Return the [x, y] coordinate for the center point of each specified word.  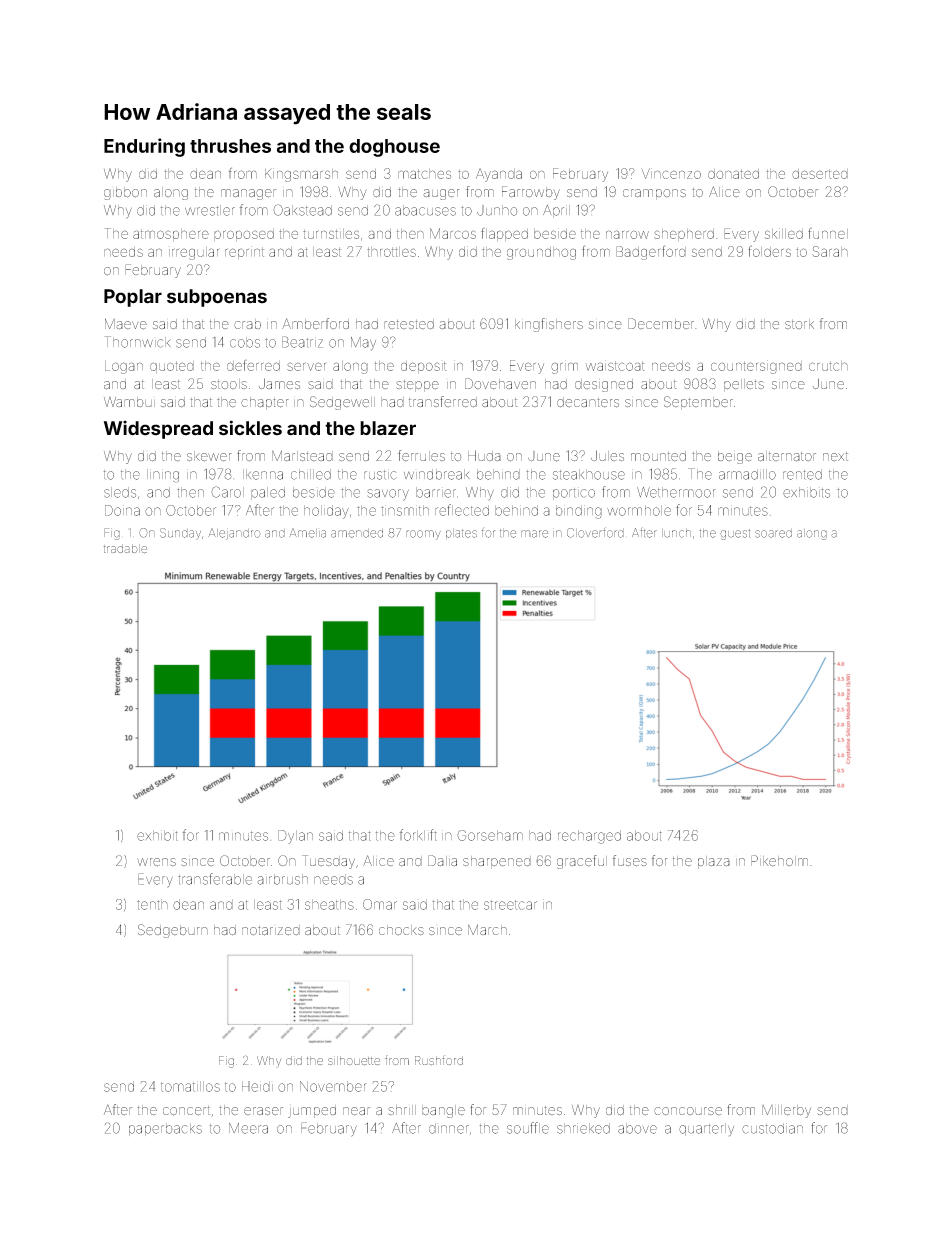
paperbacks [165, 1129]
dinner [449, 1128]
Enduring [144, 147]
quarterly [706, 1129]
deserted [820, 174]
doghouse [394, 148]
